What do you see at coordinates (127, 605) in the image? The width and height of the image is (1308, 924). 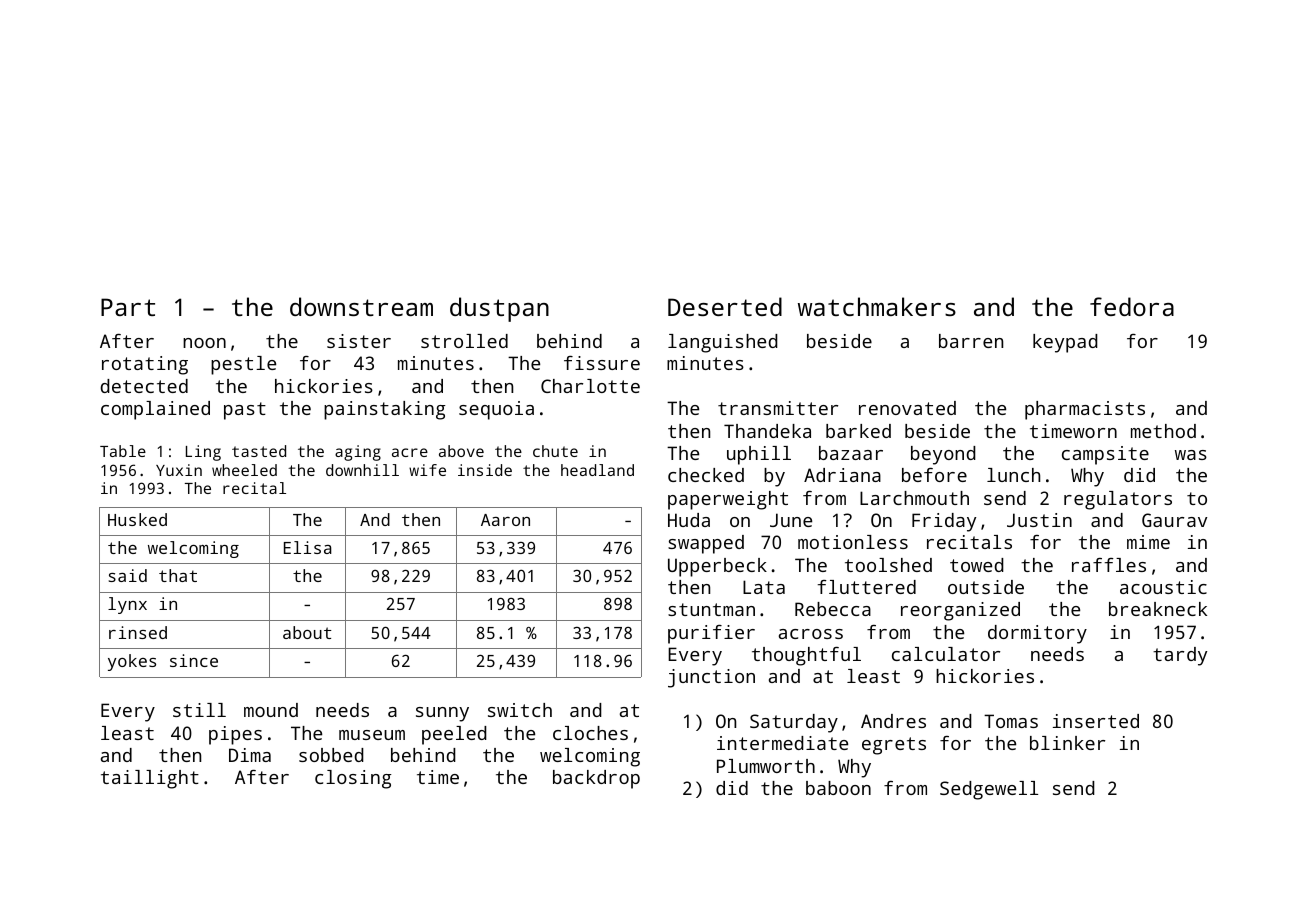 I see `lynx` at bounding box center [127, 605].
